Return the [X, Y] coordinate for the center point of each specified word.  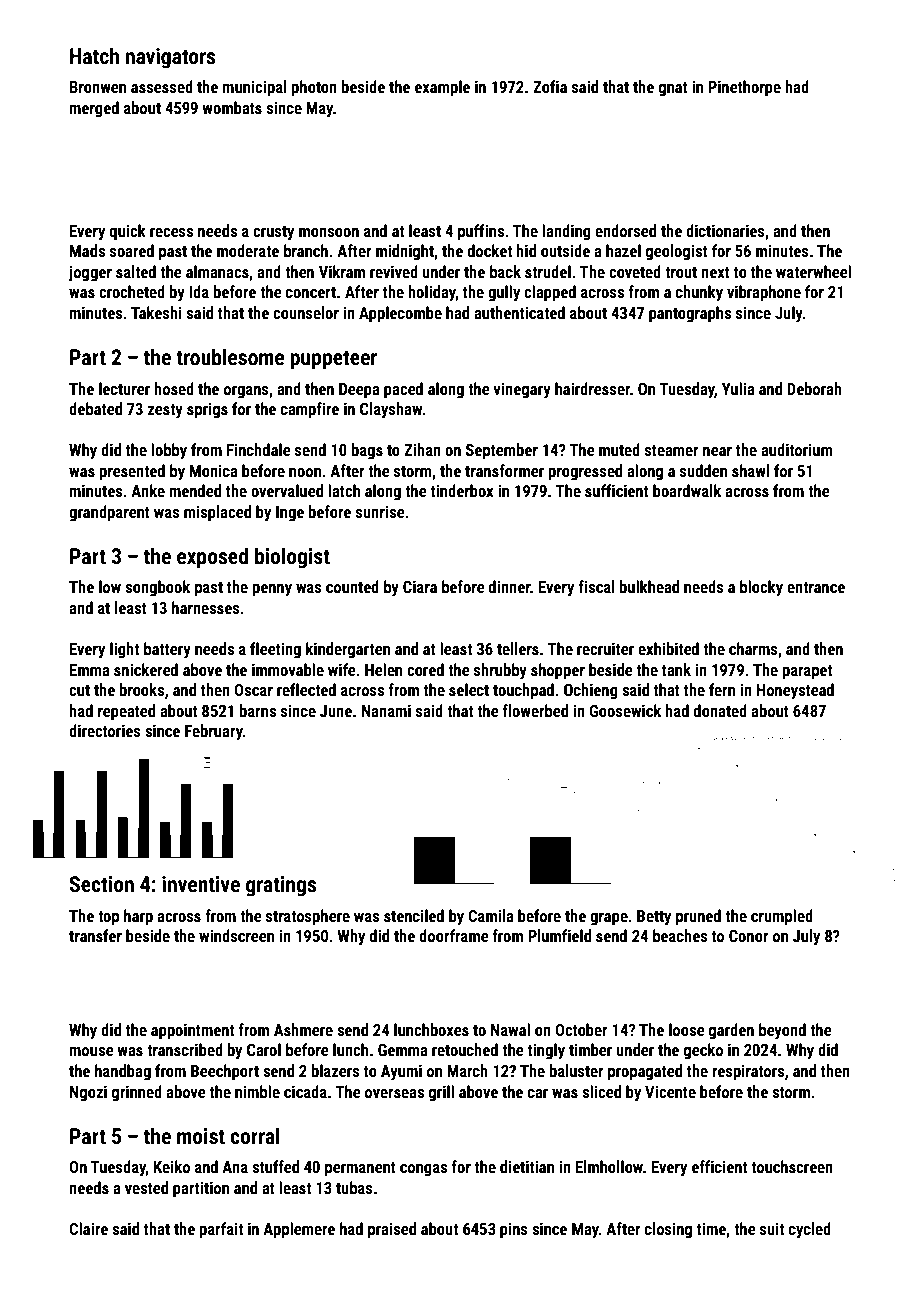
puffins [481, 232]
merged [94, 109]
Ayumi [401, 1072]
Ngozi [88, 1093]
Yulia [738, 388]
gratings [281, 886]
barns [258, 710]
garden [731, 1031]
